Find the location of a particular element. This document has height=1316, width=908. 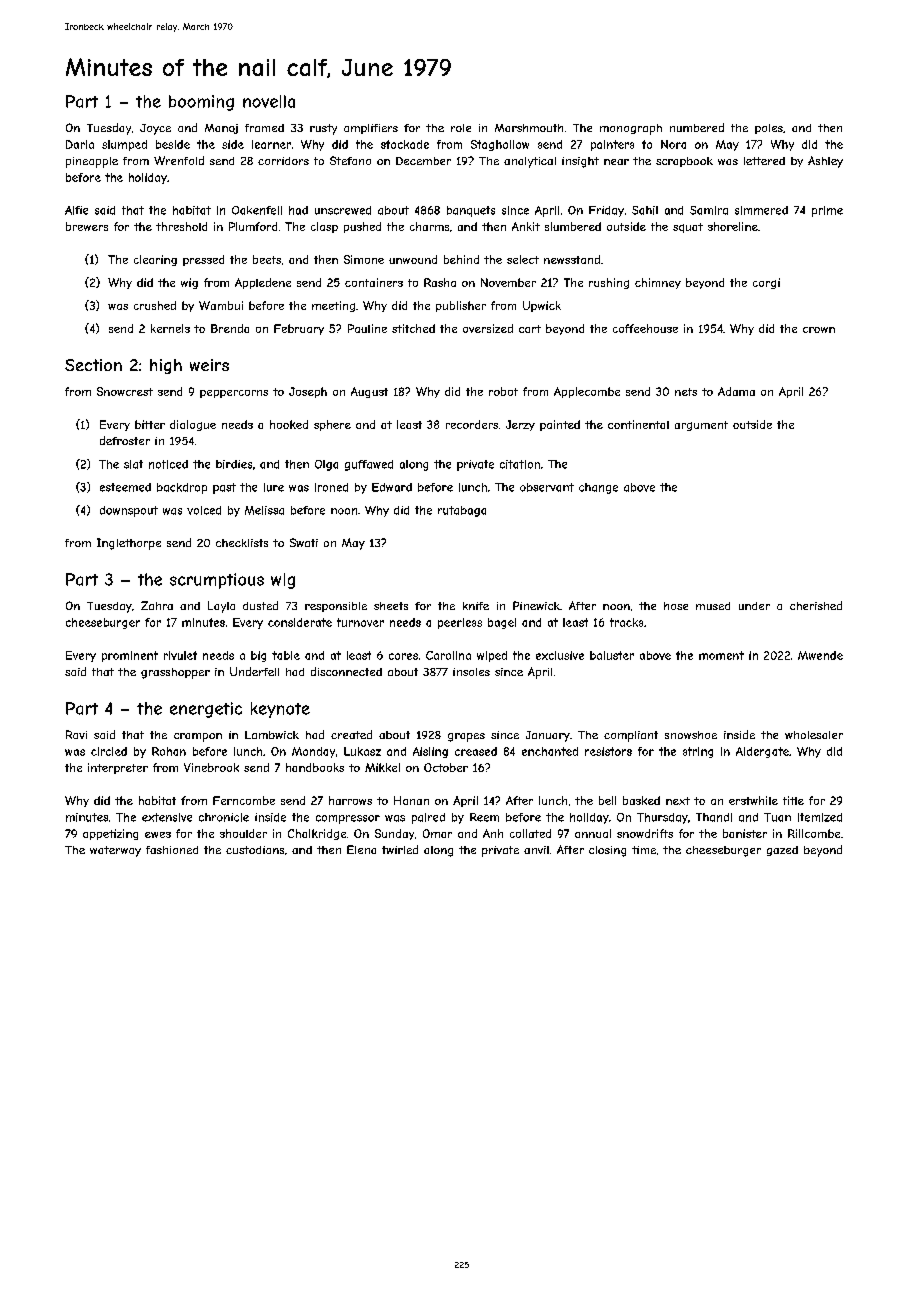

knife is located at coordinates (476, 606).
